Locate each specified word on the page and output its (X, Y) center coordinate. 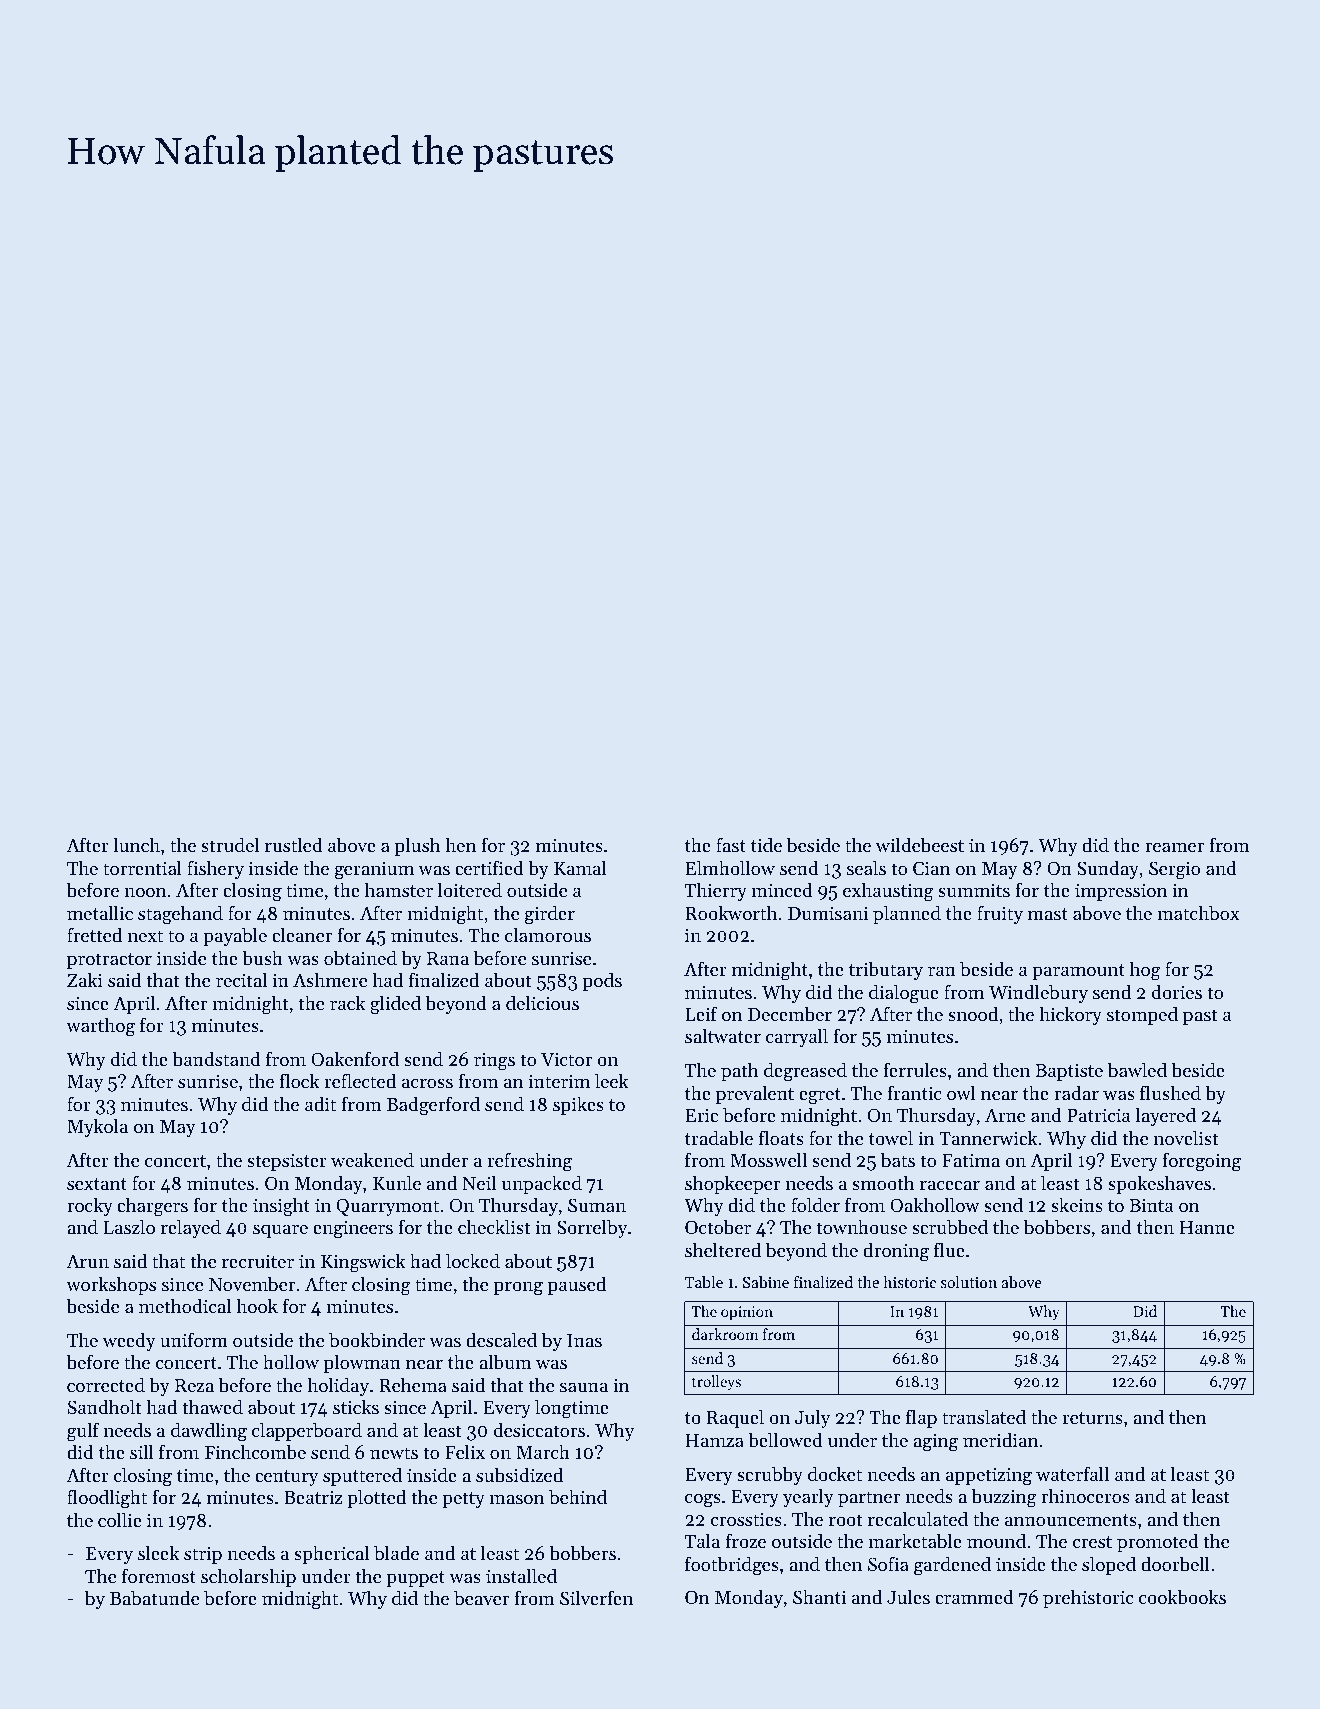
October (718, 1226)
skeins (1077, 1204)
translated (984, 1416)
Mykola (97, 1127)
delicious (542, 1002)
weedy (129, 1341)
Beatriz (313, 1497)
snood (973, 1013)
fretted (94, 934)
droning (896, 1252)
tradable (719, 1137)
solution (969, 1282)
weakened (372, 1159)
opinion (747, 1313)
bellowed (785, 1439)
